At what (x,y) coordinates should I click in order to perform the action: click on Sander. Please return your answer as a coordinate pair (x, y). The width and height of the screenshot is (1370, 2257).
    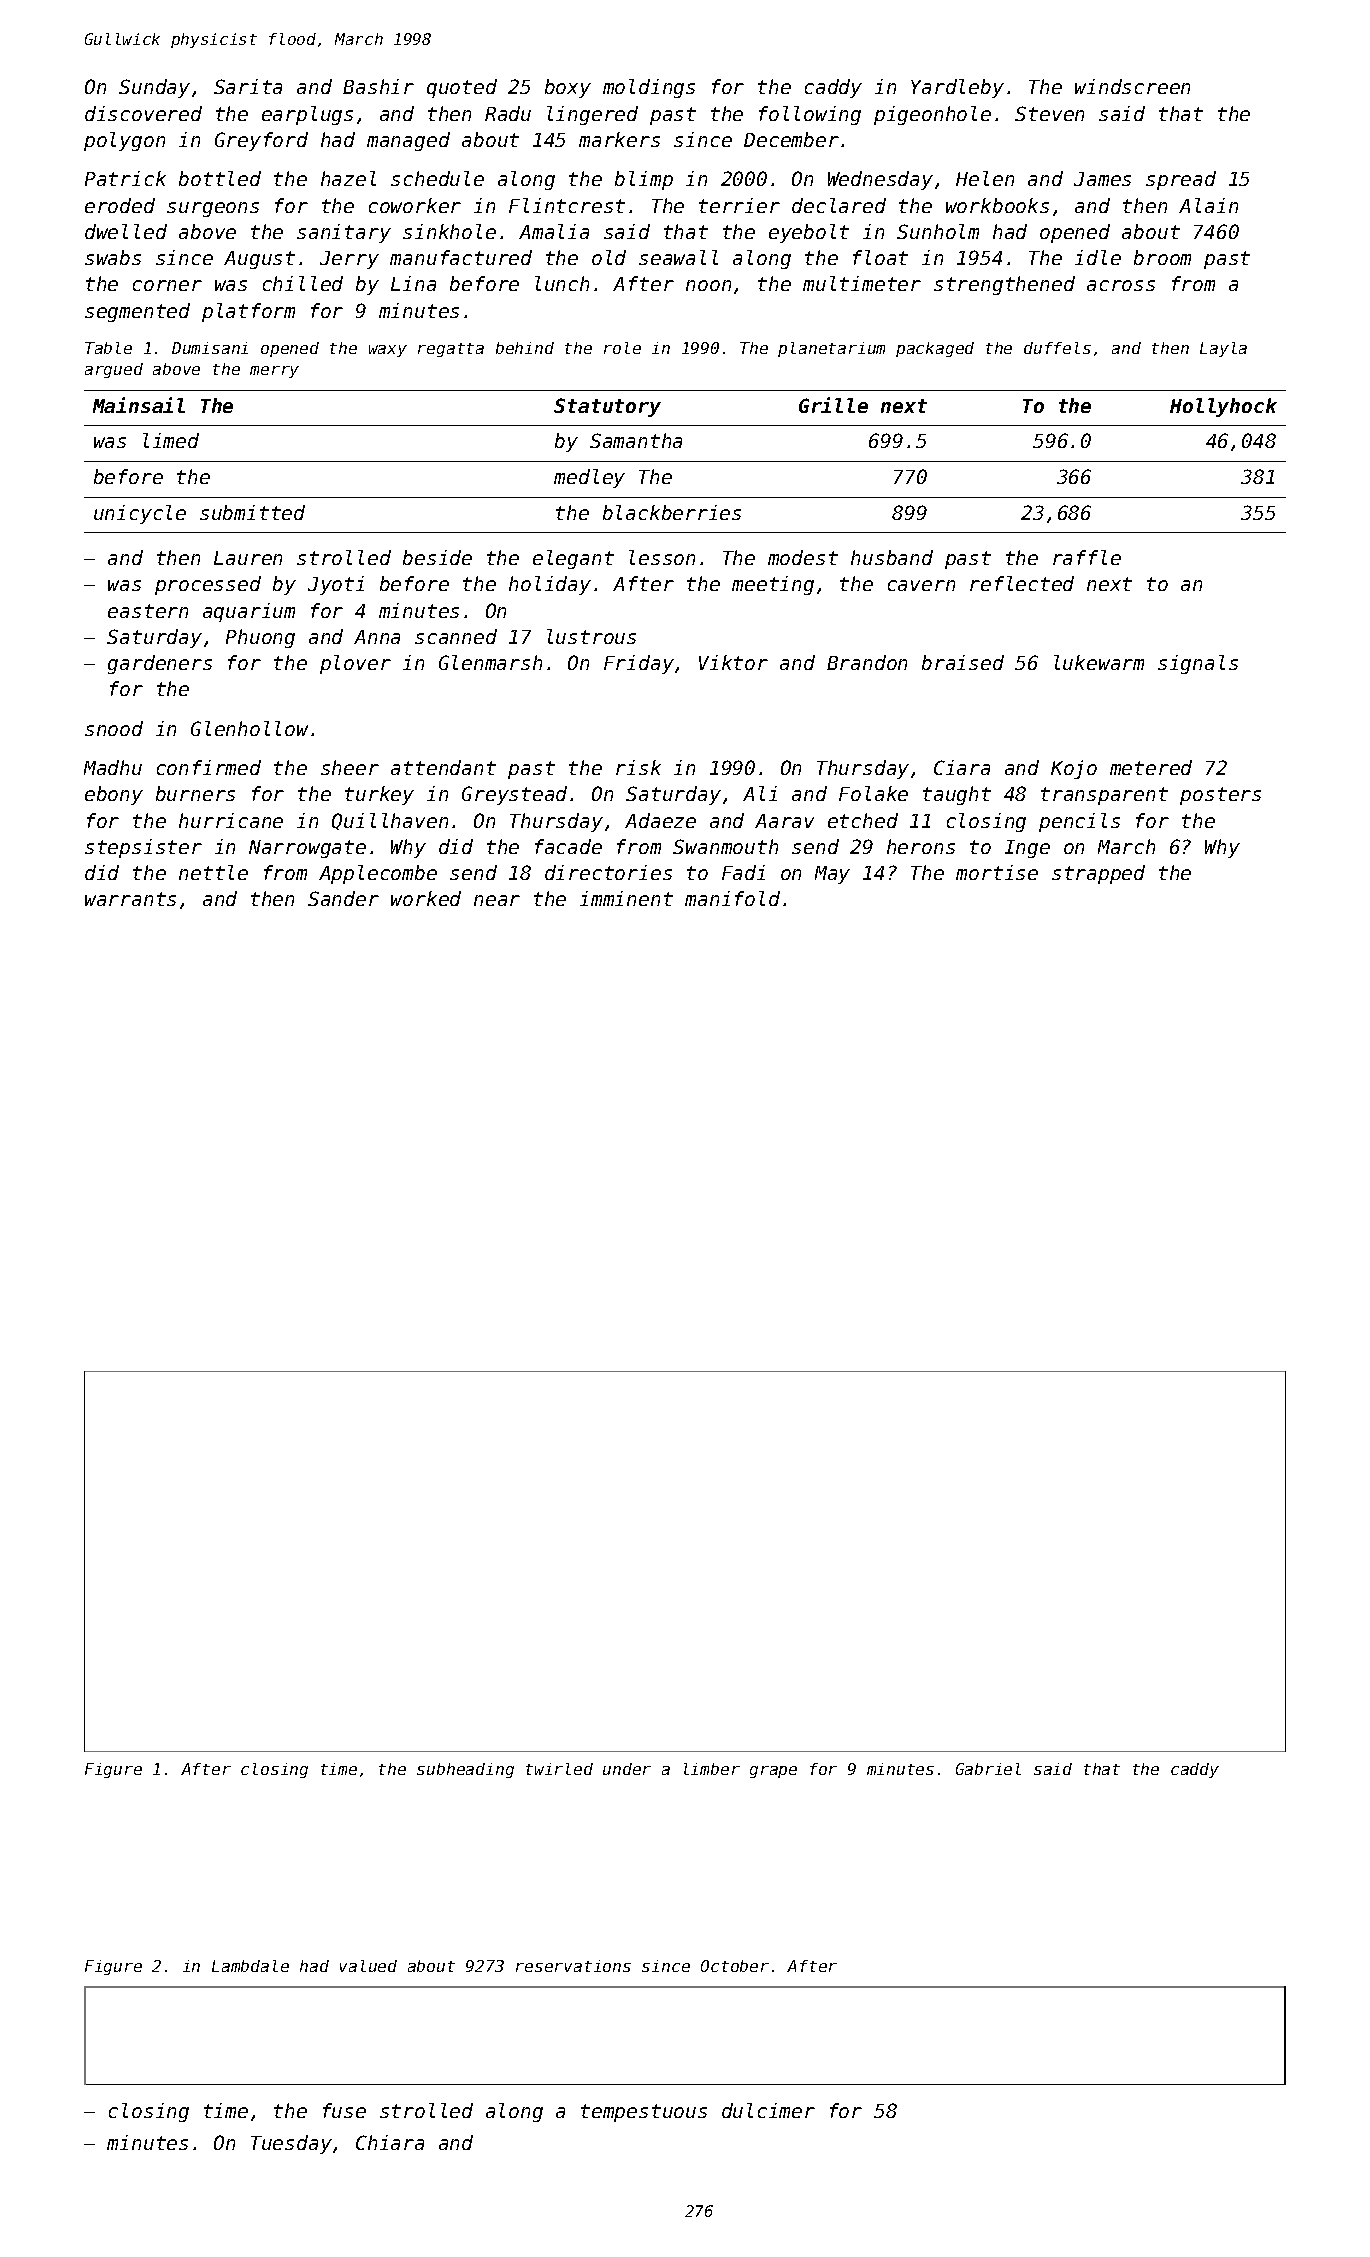
    Looking at the image, I should click on (343, 898).
